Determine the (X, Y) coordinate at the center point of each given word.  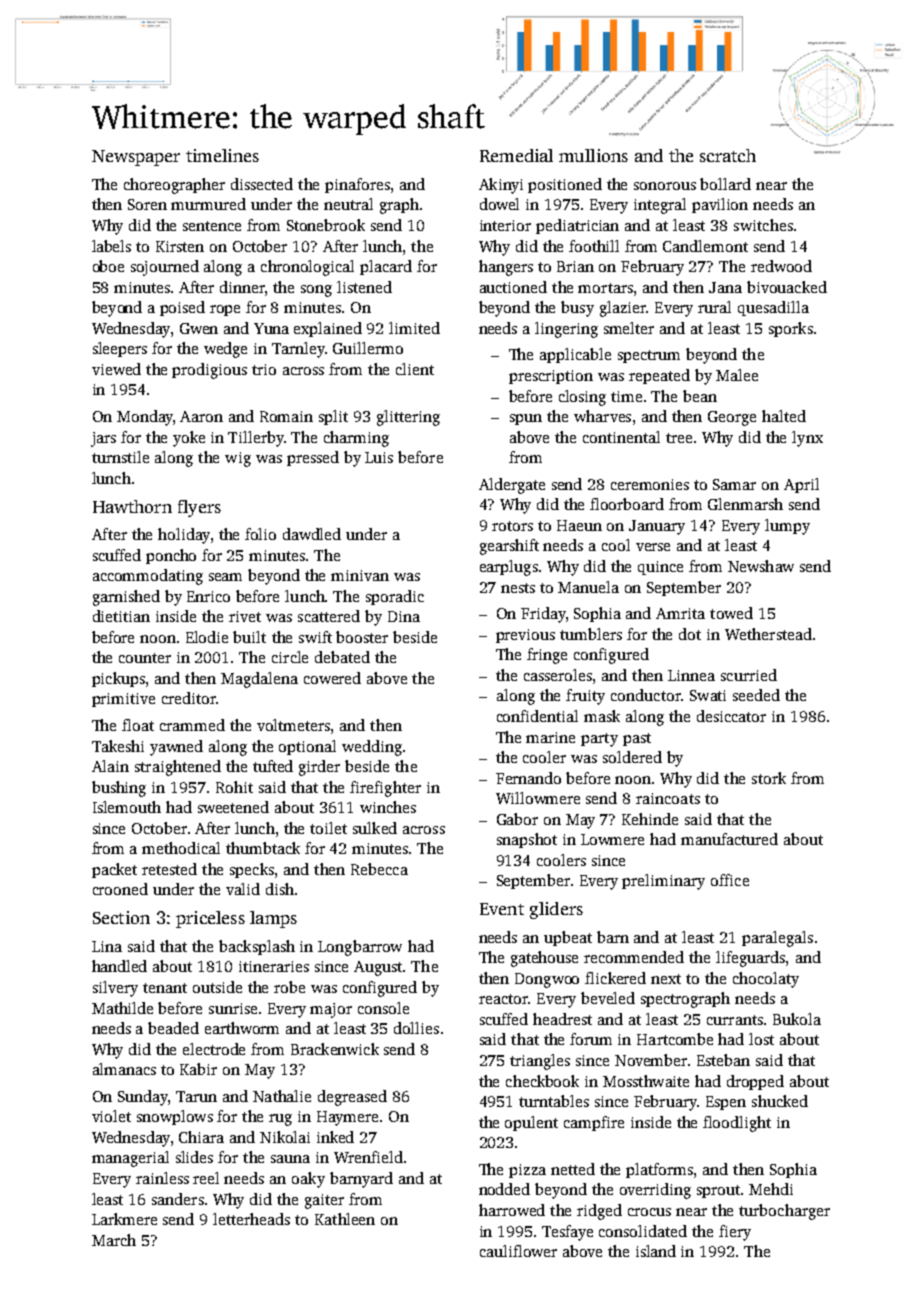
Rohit (234, 787)
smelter (629, 328)
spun (526, 419)
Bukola (797, 1019)
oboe (108, 266)
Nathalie (282, 1096)
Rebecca (379, 869)
